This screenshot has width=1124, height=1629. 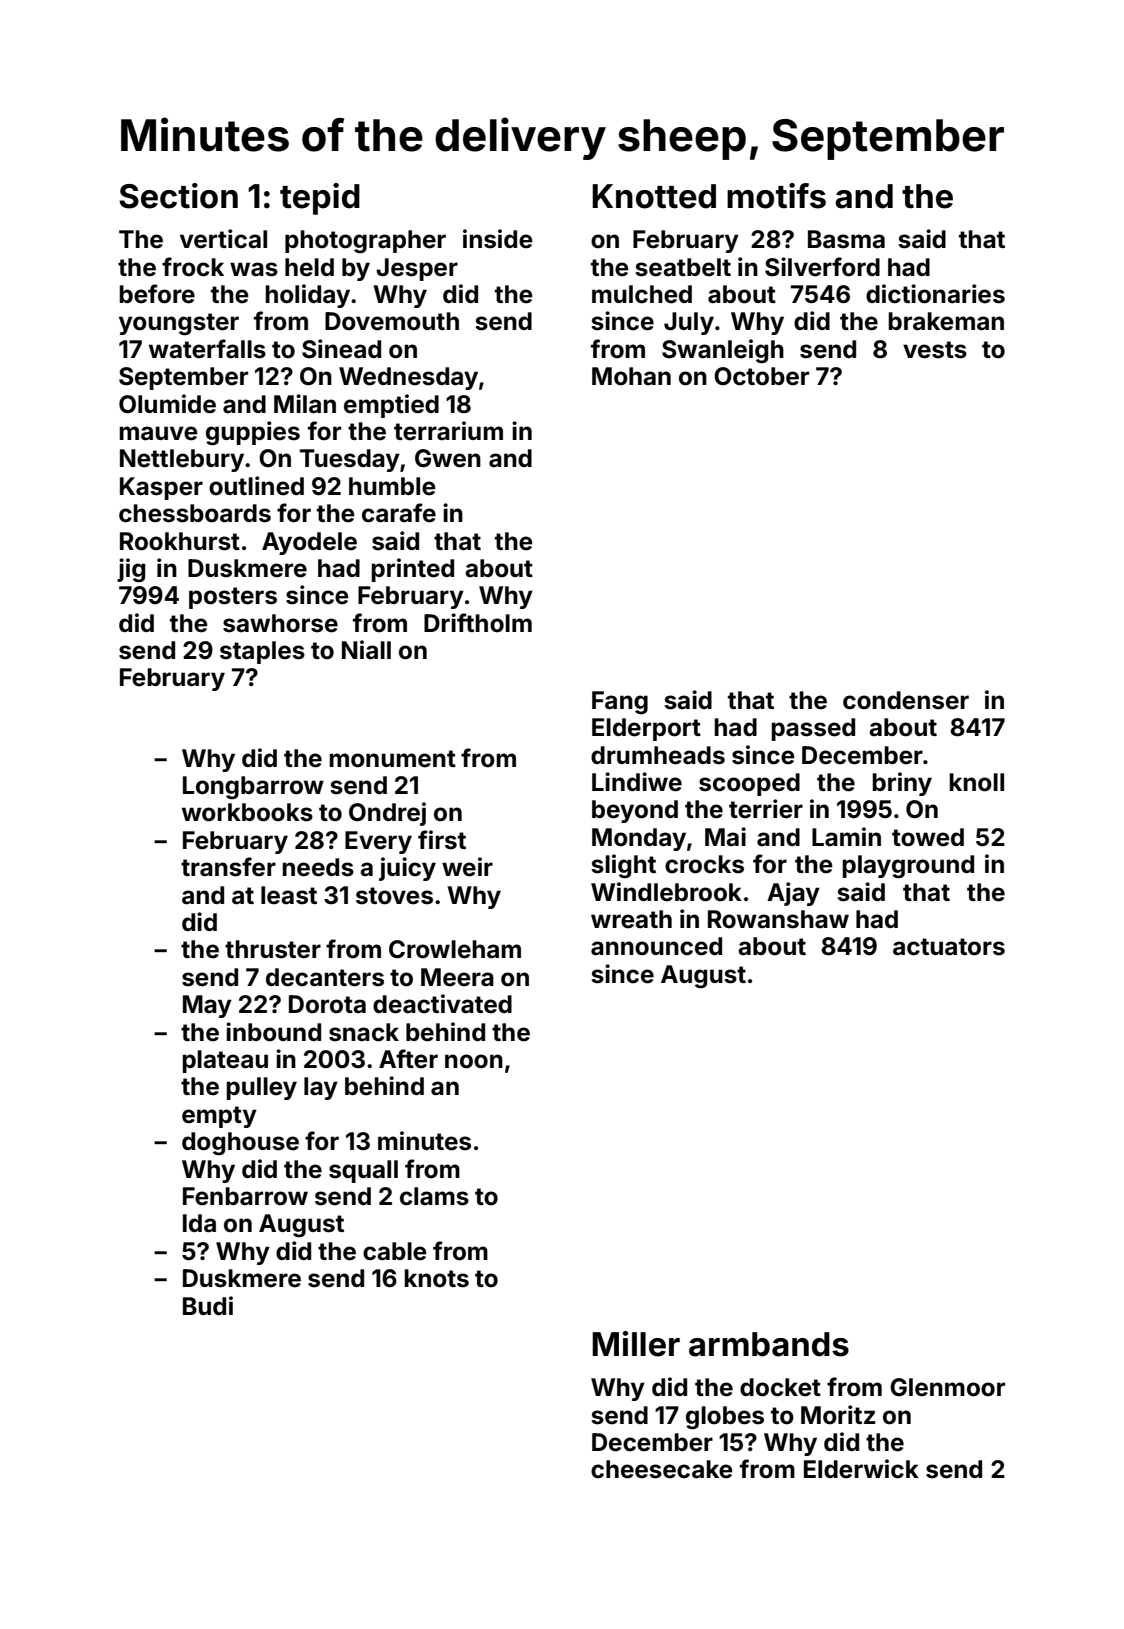 I want to click on empty, so click(x=219, y=1117).
